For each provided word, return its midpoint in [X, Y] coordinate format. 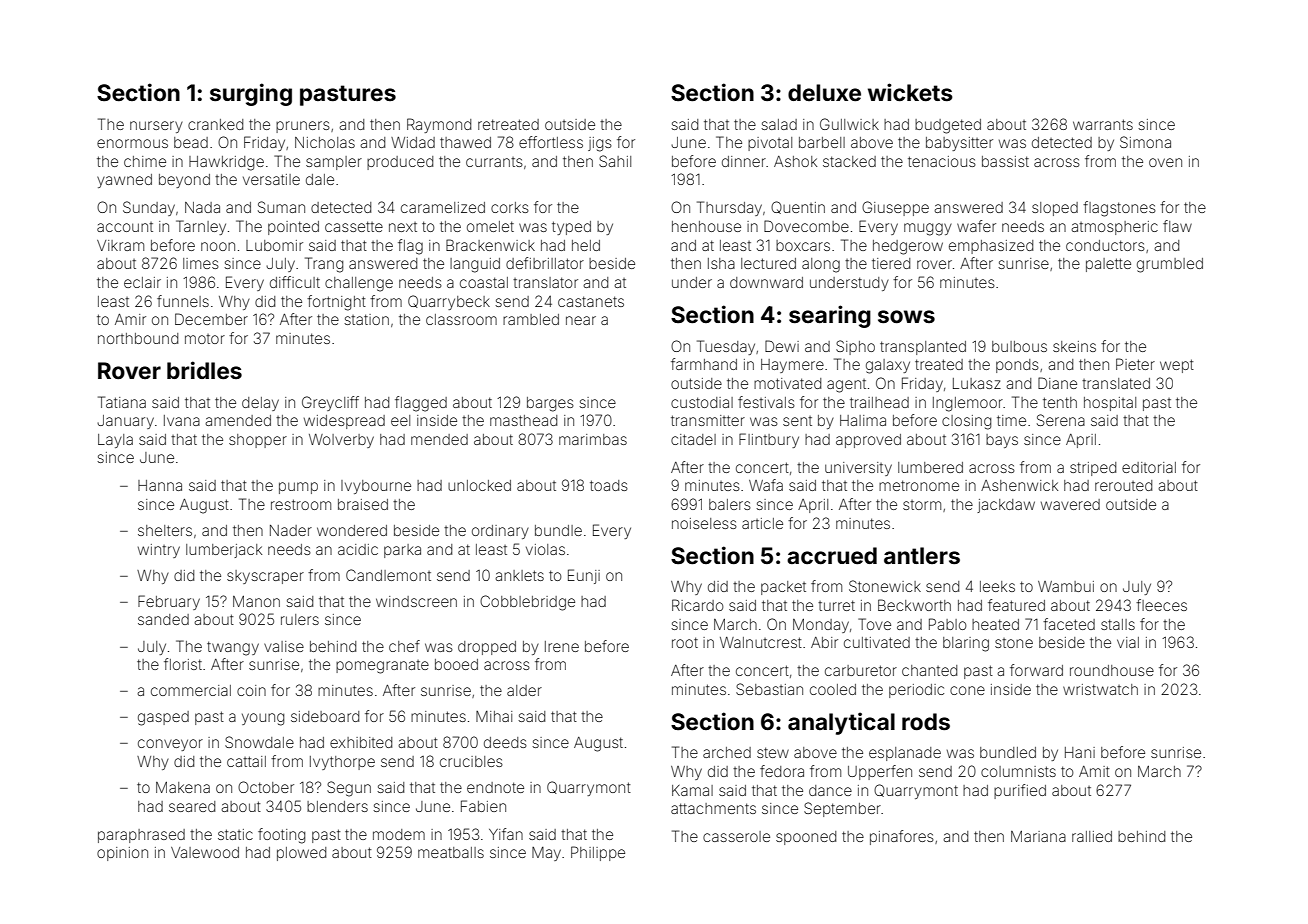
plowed [301, 854]
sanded [163, 619]
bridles [204, 370]
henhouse [706, 226]
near [581, 320]
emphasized [991, 247]
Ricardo [698, 605]
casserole [736, 836]
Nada [202, 207]
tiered [891, 263]
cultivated [877, 642]
